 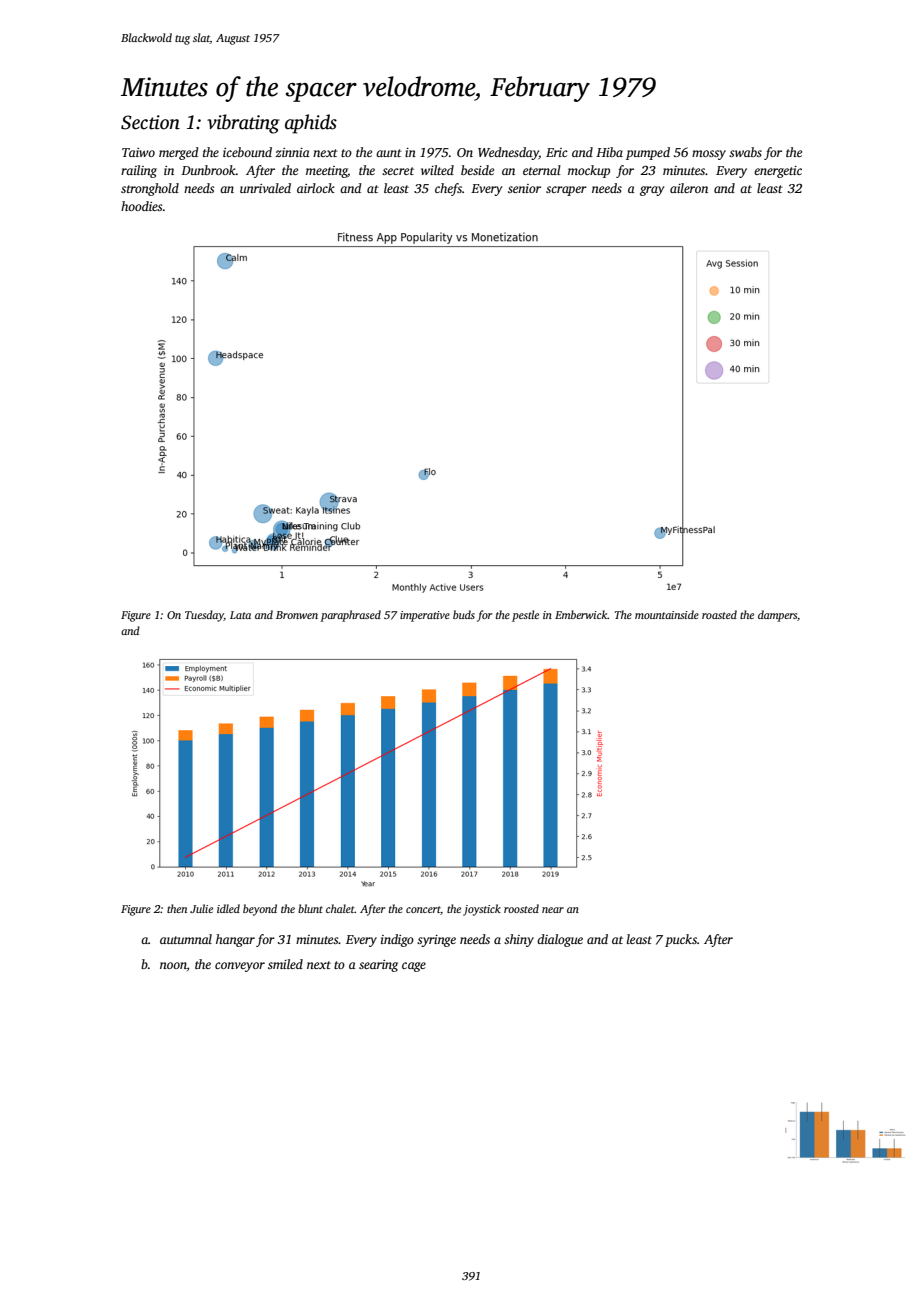 I want to click on idled, so click(x=228, y=908).
